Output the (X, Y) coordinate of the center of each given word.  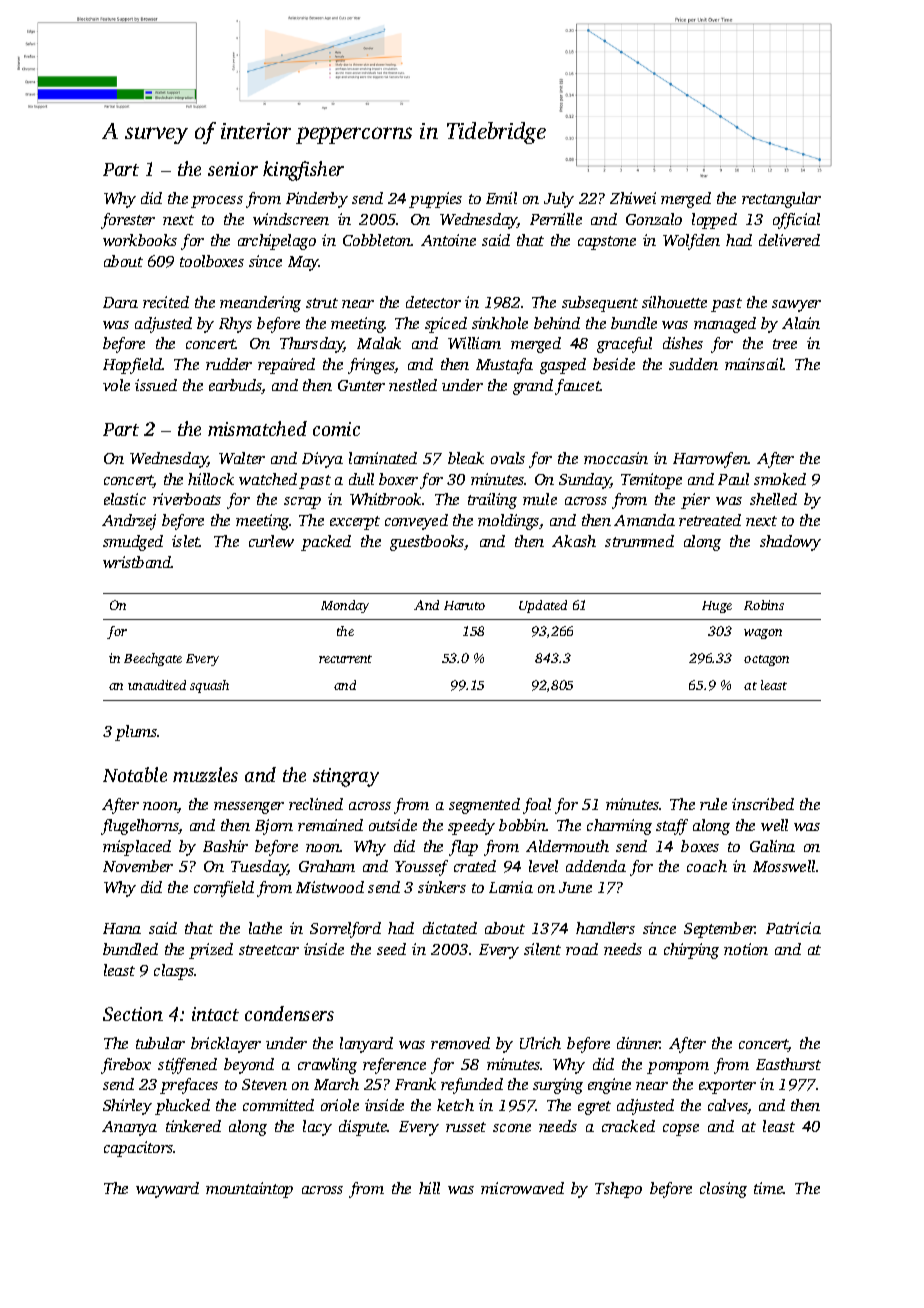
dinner (639, 1043)
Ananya (129, 1128)
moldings (508, 522)
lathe (265, 928)
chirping (691, 951)
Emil (501, 198)
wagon (763, 634)
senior (233, 169)
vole (116, 385)
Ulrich (540, 1043)
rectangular (781, 200)
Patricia (793, 928)
